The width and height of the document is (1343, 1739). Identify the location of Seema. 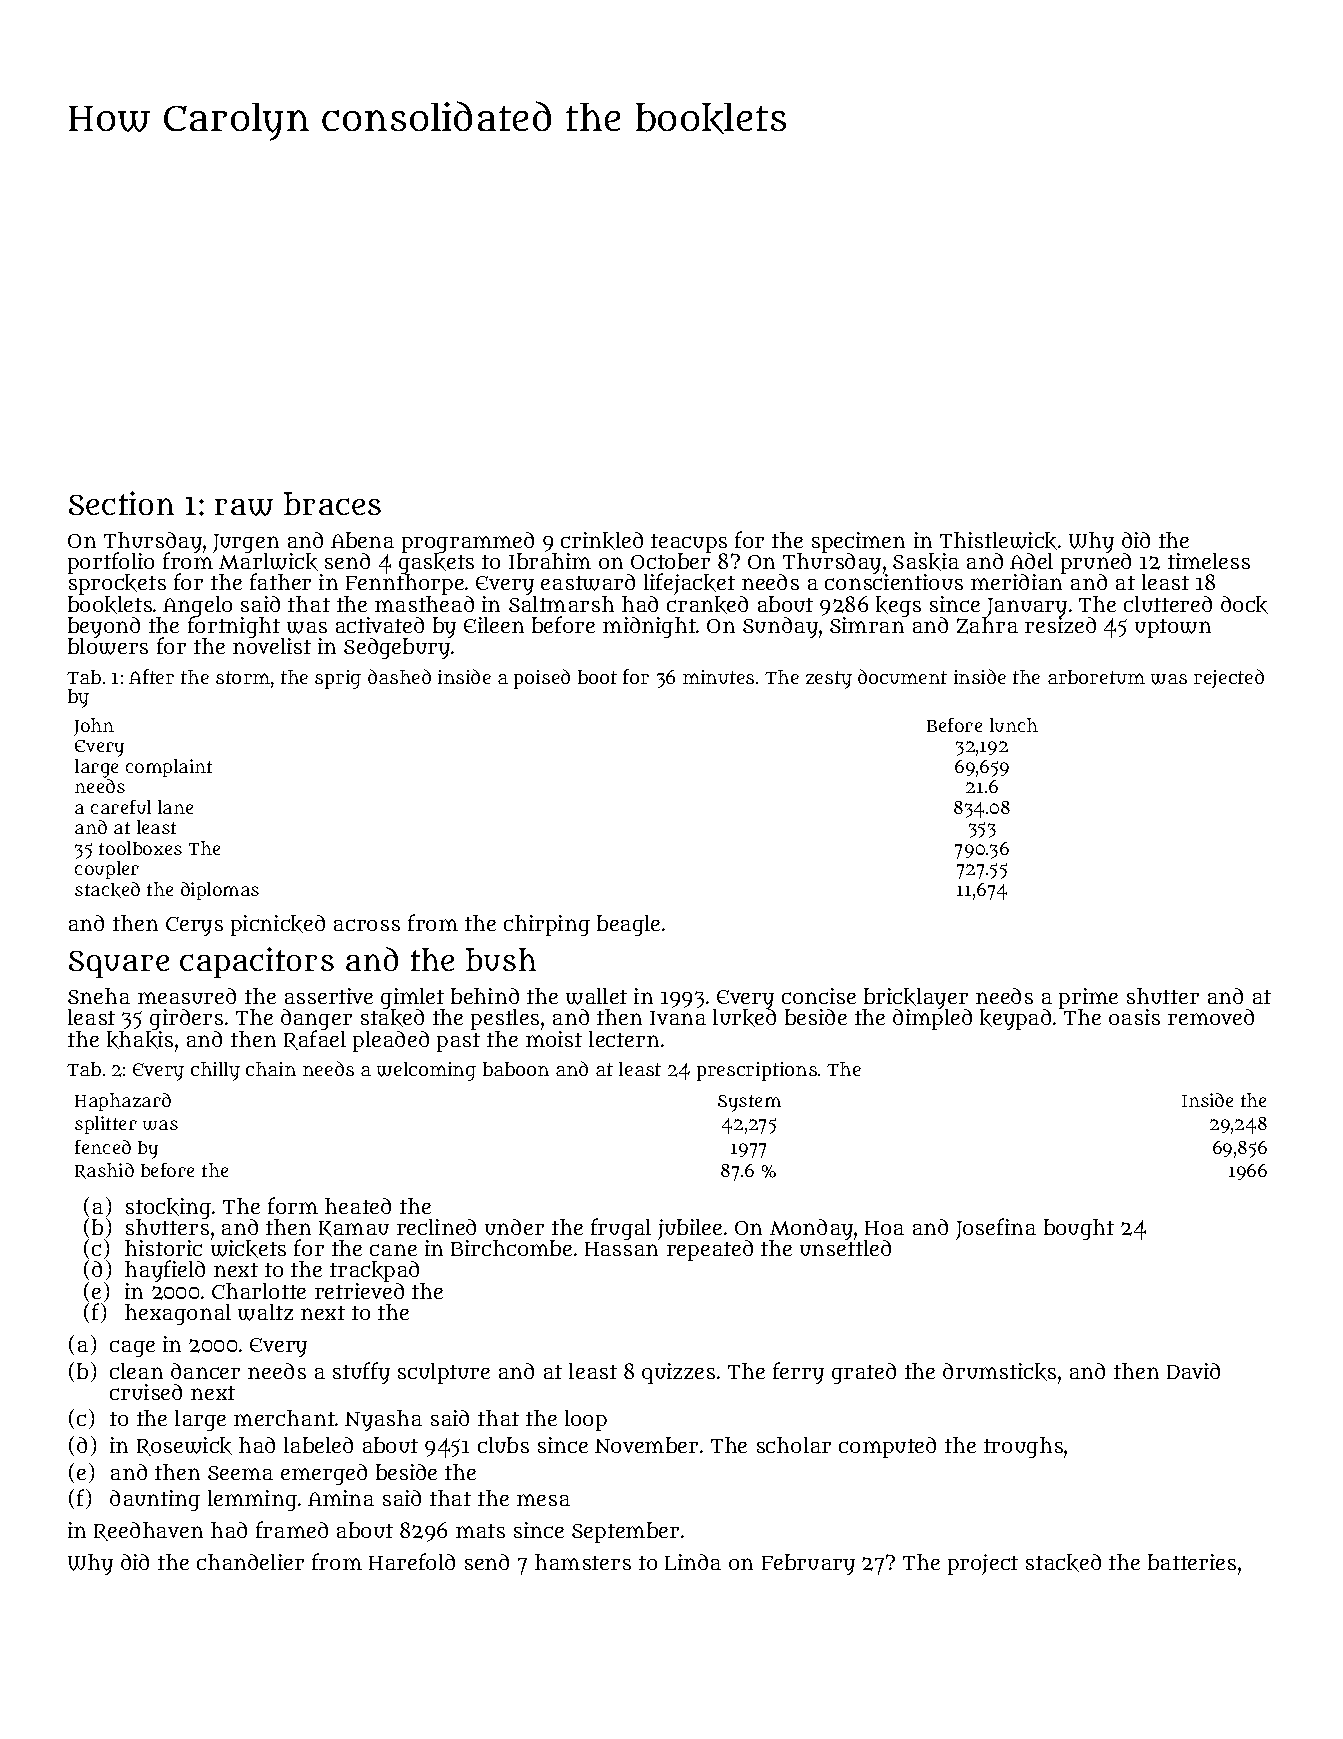
(240, 1473).
